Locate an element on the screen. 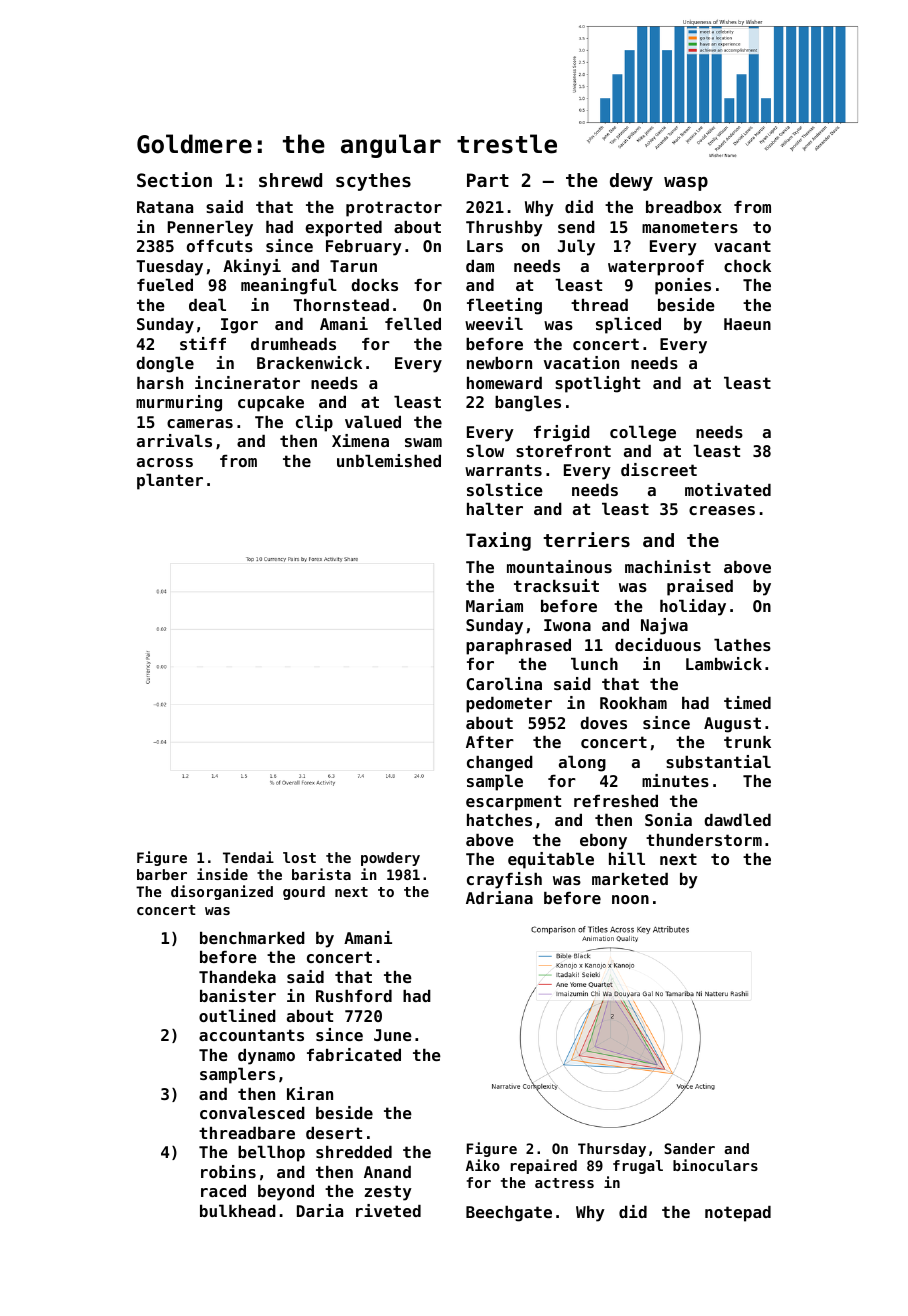  planter is located at coordinates (170, 482).
